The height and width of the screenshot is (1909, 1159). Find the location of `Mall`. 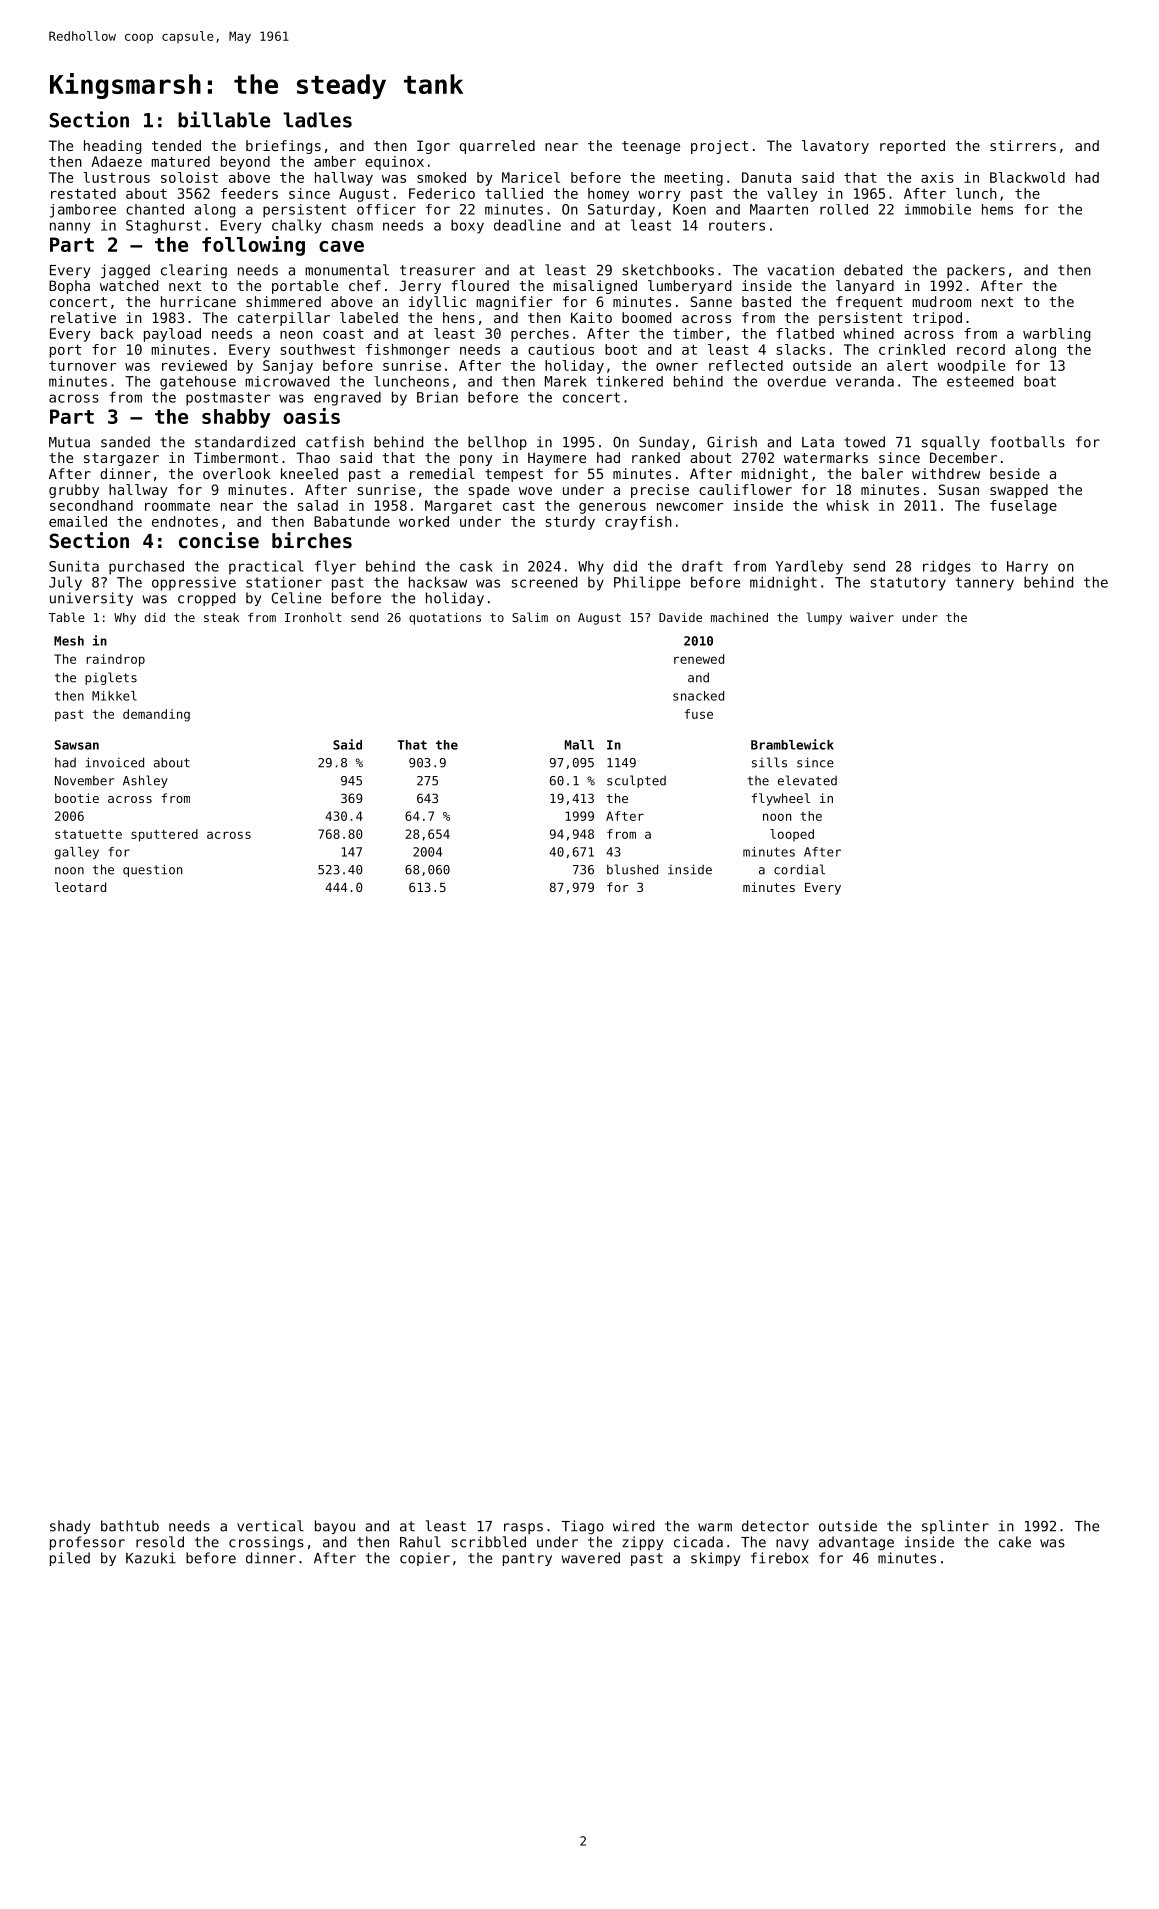

Mall is located at coordinates (579, 745).
